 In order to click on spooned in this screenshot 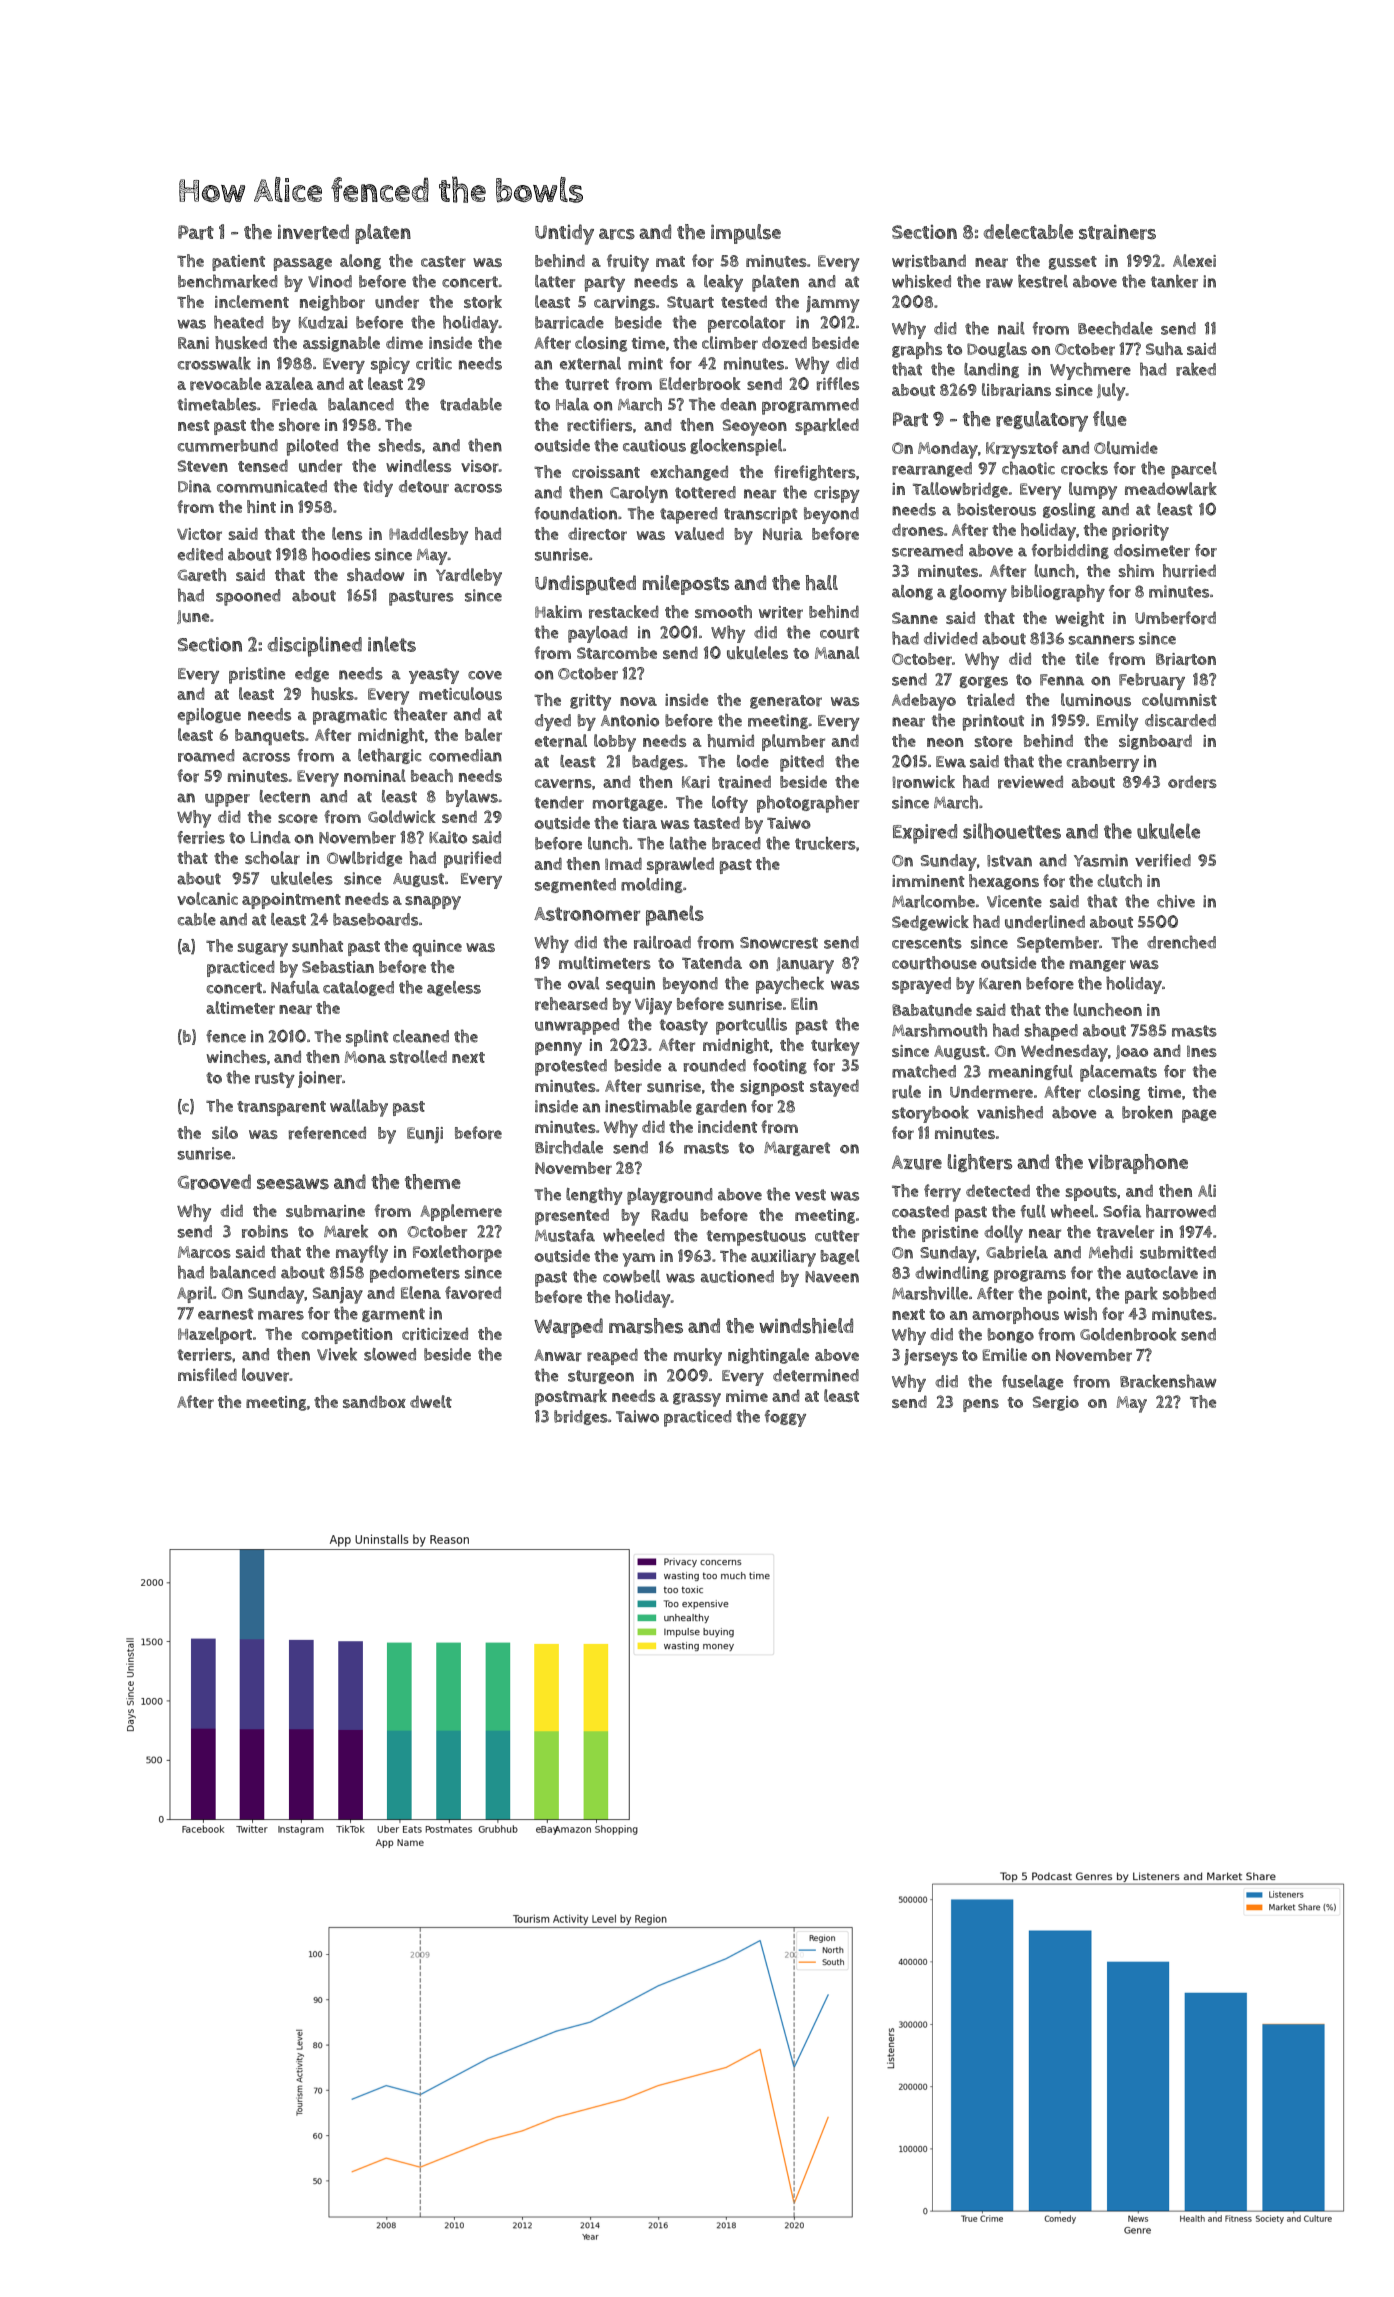, I will do `click(248, 597)`.
